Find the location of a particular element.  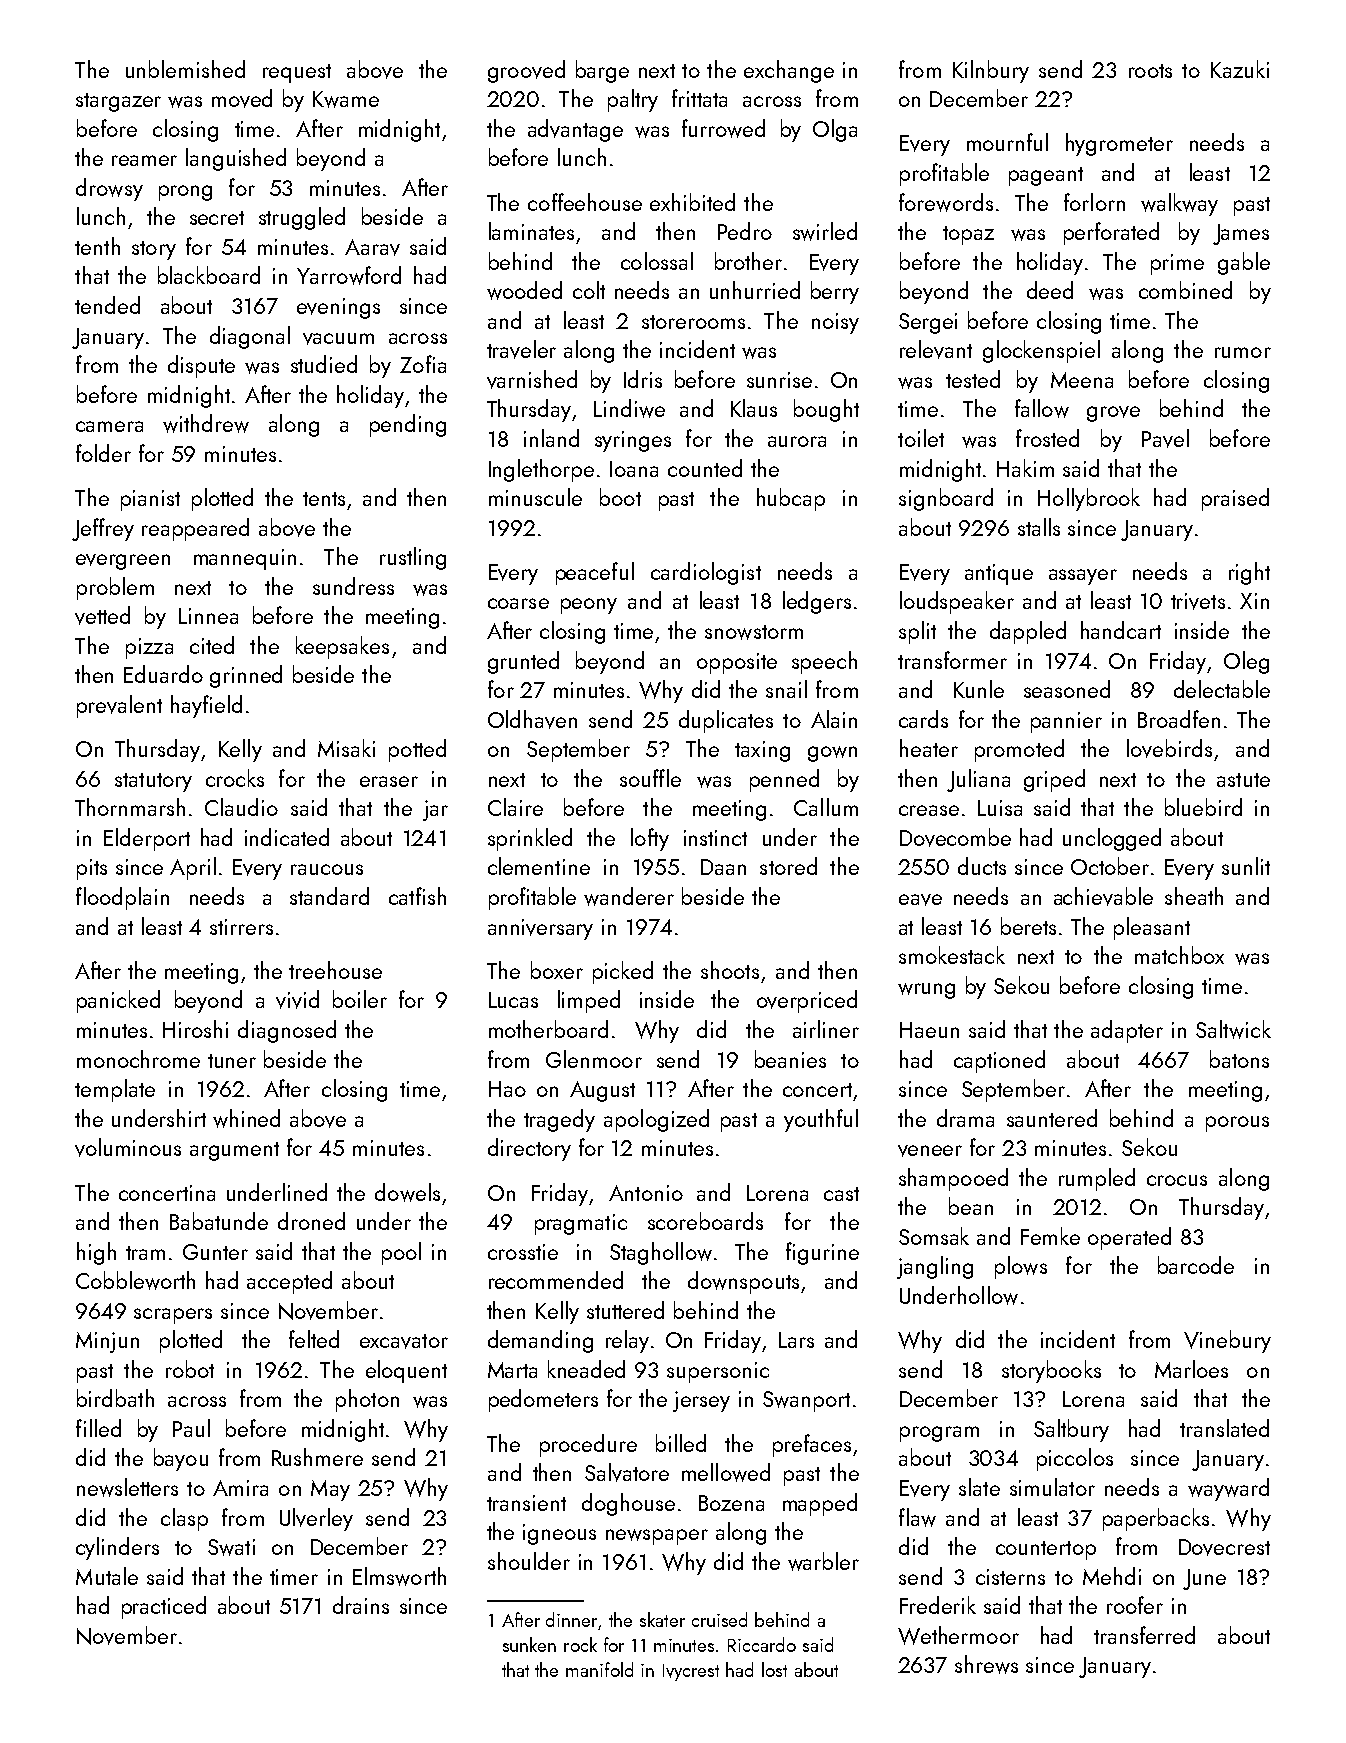

hygrometer is located at coordinates (1119, 144).
